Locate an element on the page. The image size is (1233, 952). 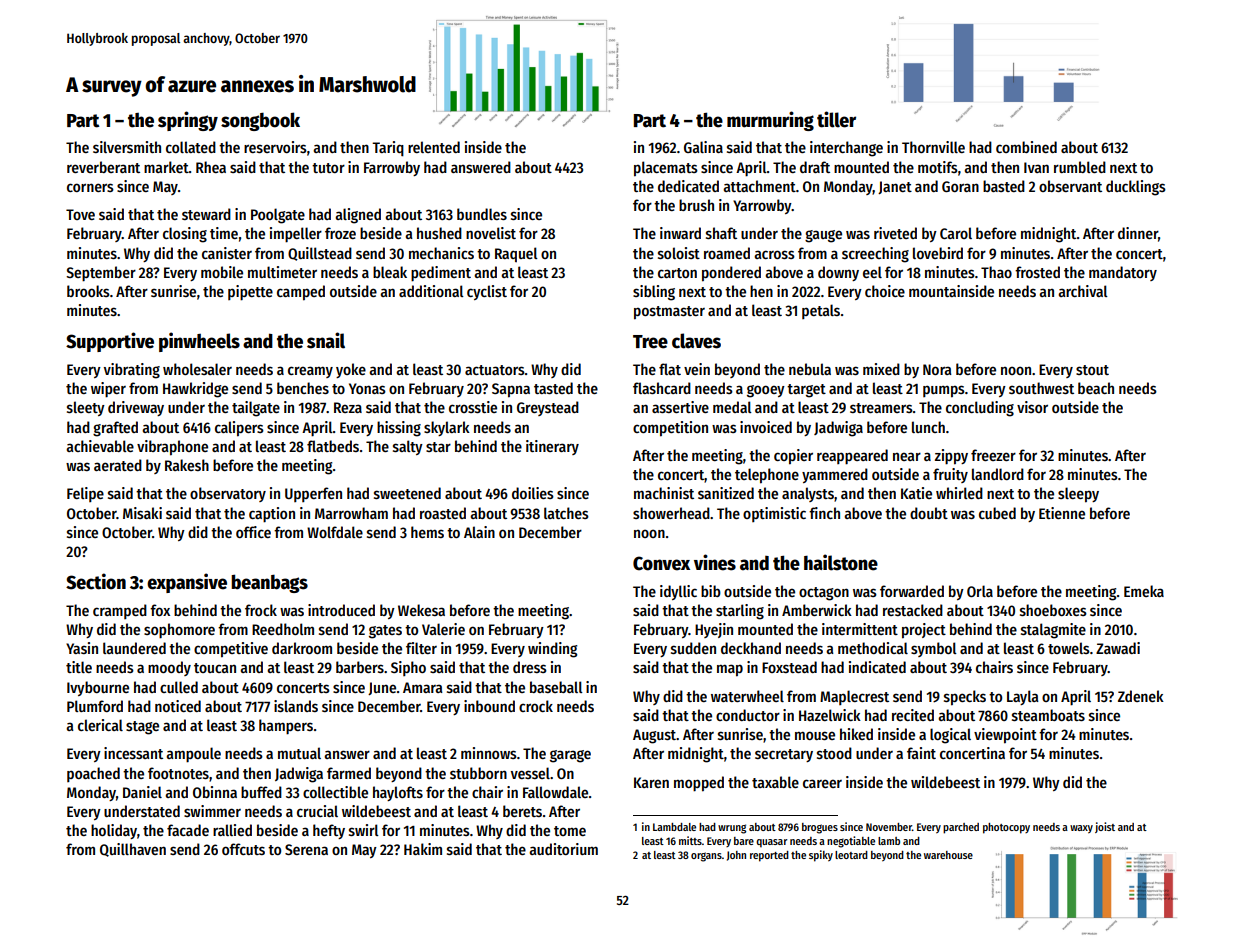
bundles is located at coordinates (482, 214).
